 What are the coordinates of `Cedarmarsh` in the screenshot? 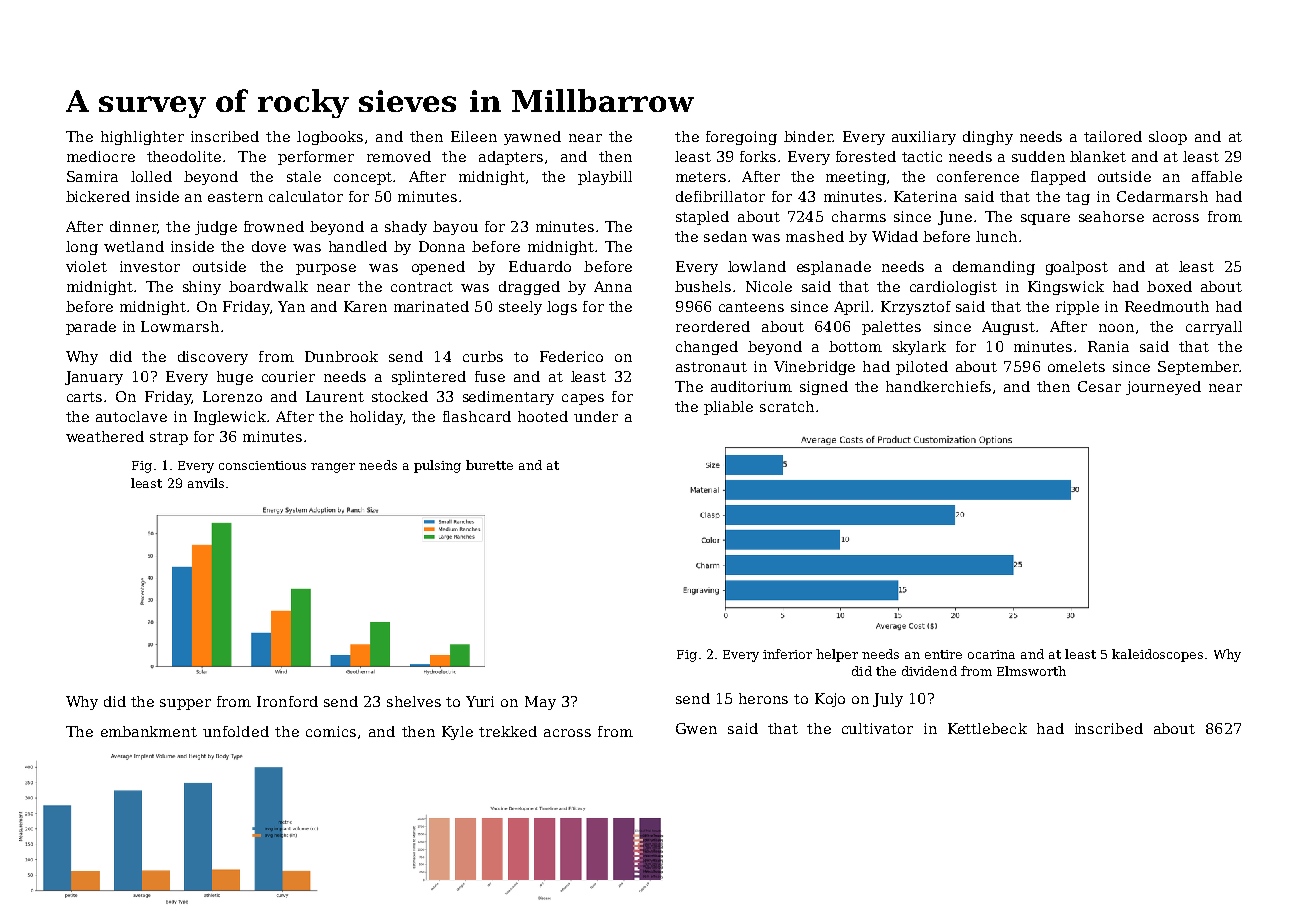 It's located at (1162, 196).
